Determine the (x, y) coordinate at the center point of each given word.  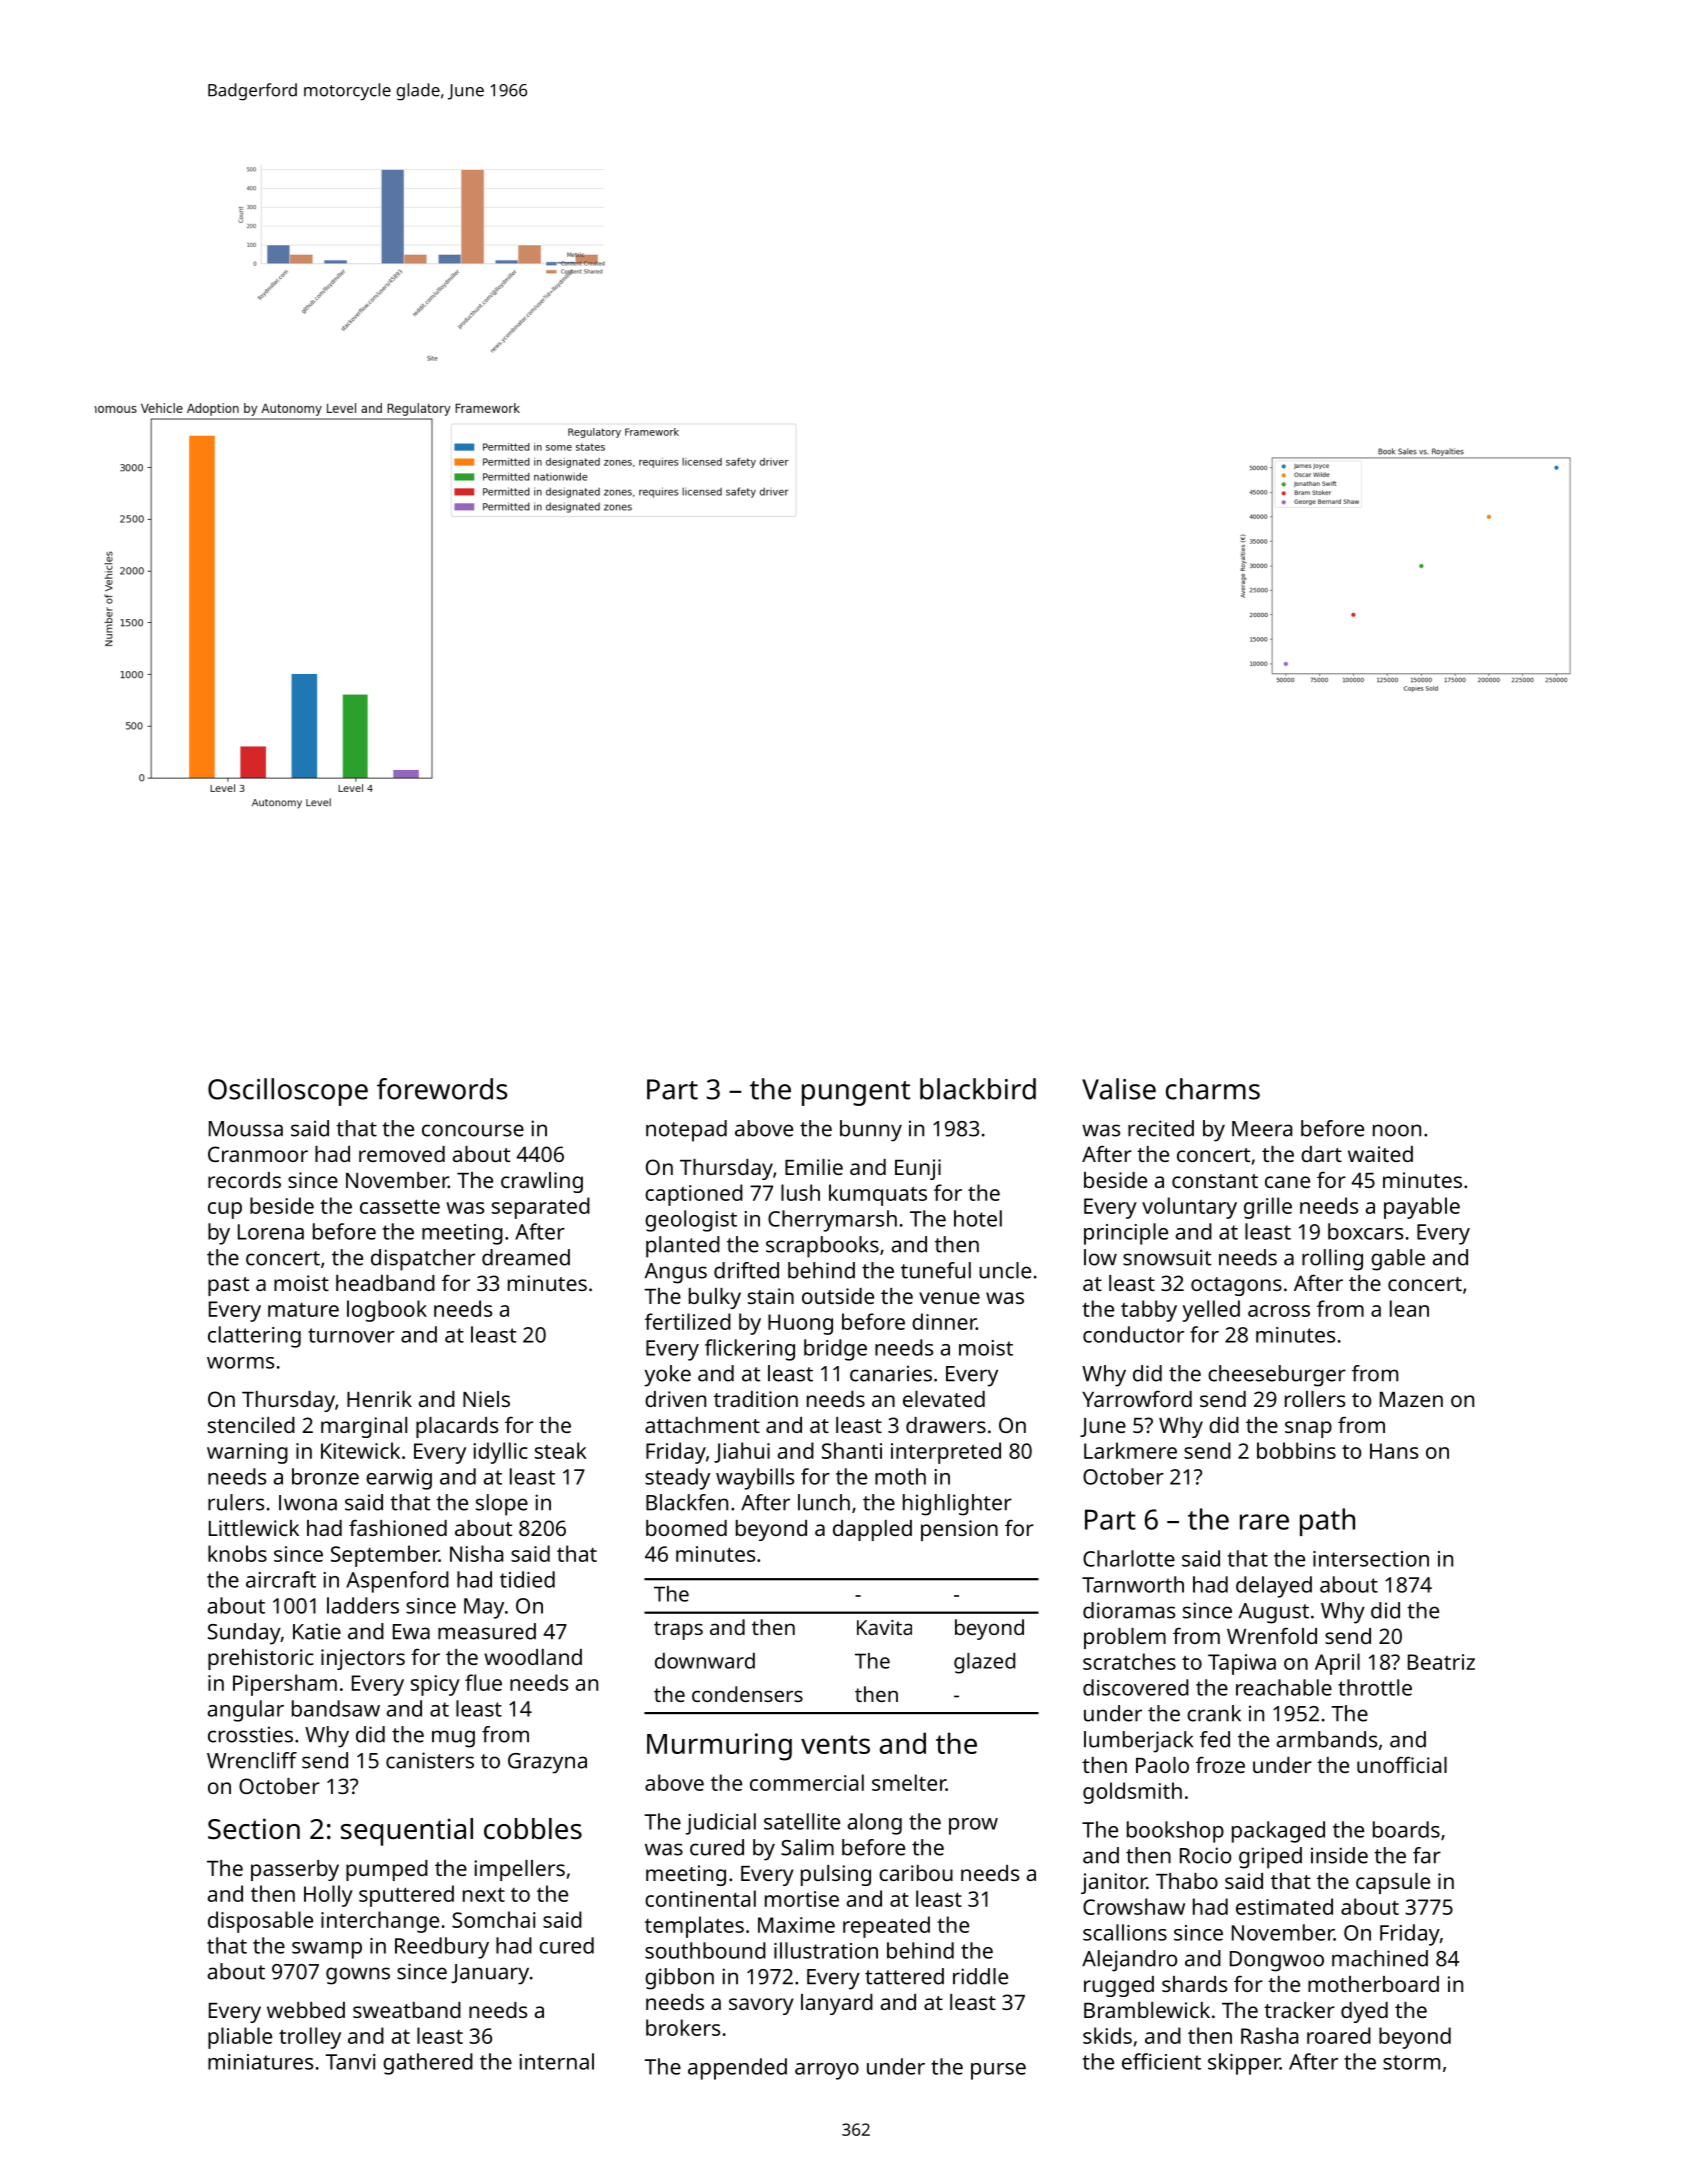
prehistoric (261, 1659)
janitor (1114, 1883)
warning (247, 1453)
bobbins (1296, 1450)
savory (761, 2006)
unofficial (1402, 1764)
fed (1215, 1739)
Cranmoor (258, 1154)
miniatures (260, 2062)
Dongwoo (1277, 1961)
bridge (835, 1350)
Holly (328, 1896)
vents (835, 1744)
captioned (694, 1195)
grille (1268, 1208)
